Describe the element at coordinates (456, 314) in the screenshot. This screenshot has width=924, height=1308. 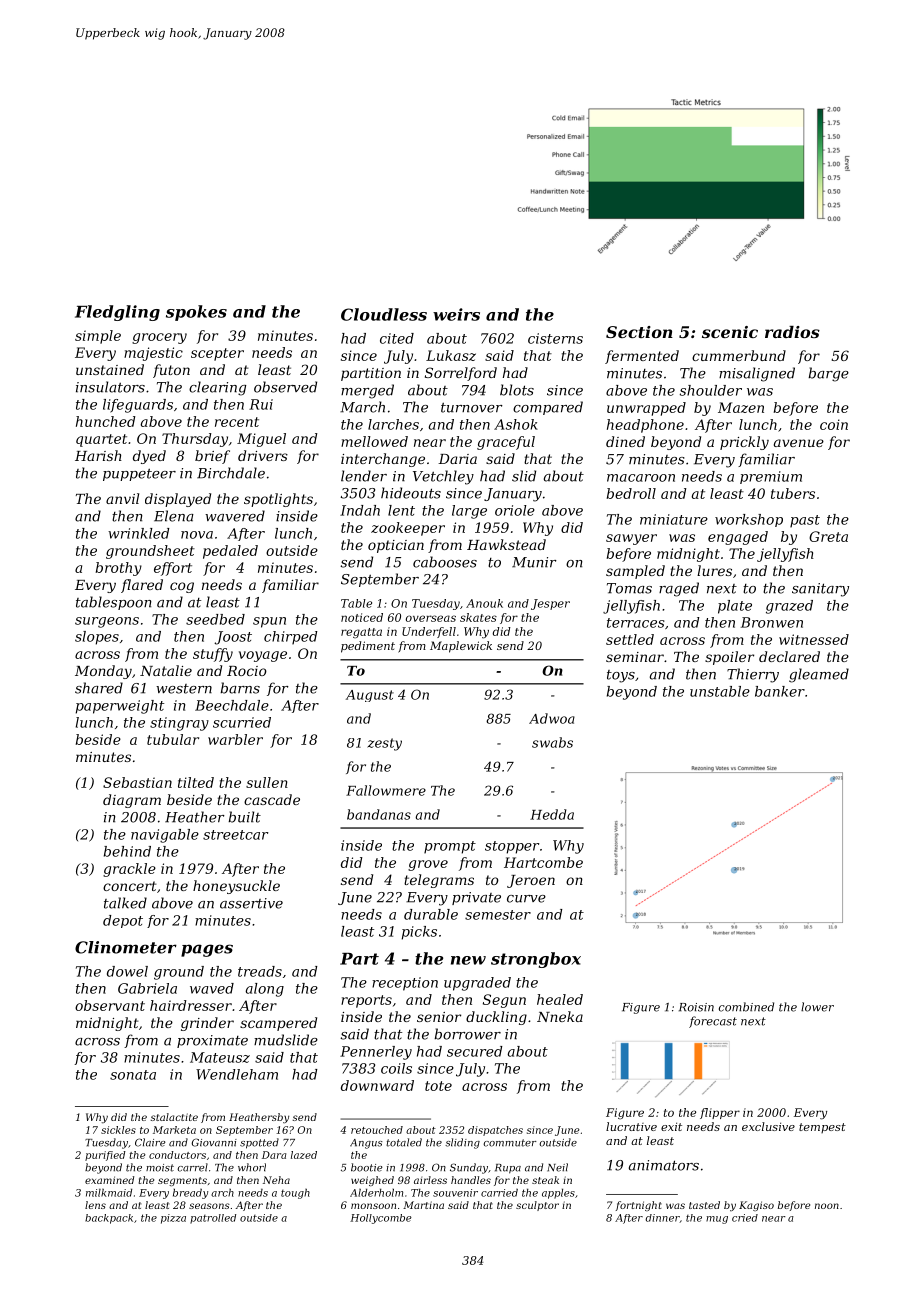
I see `weirs` at that location.
